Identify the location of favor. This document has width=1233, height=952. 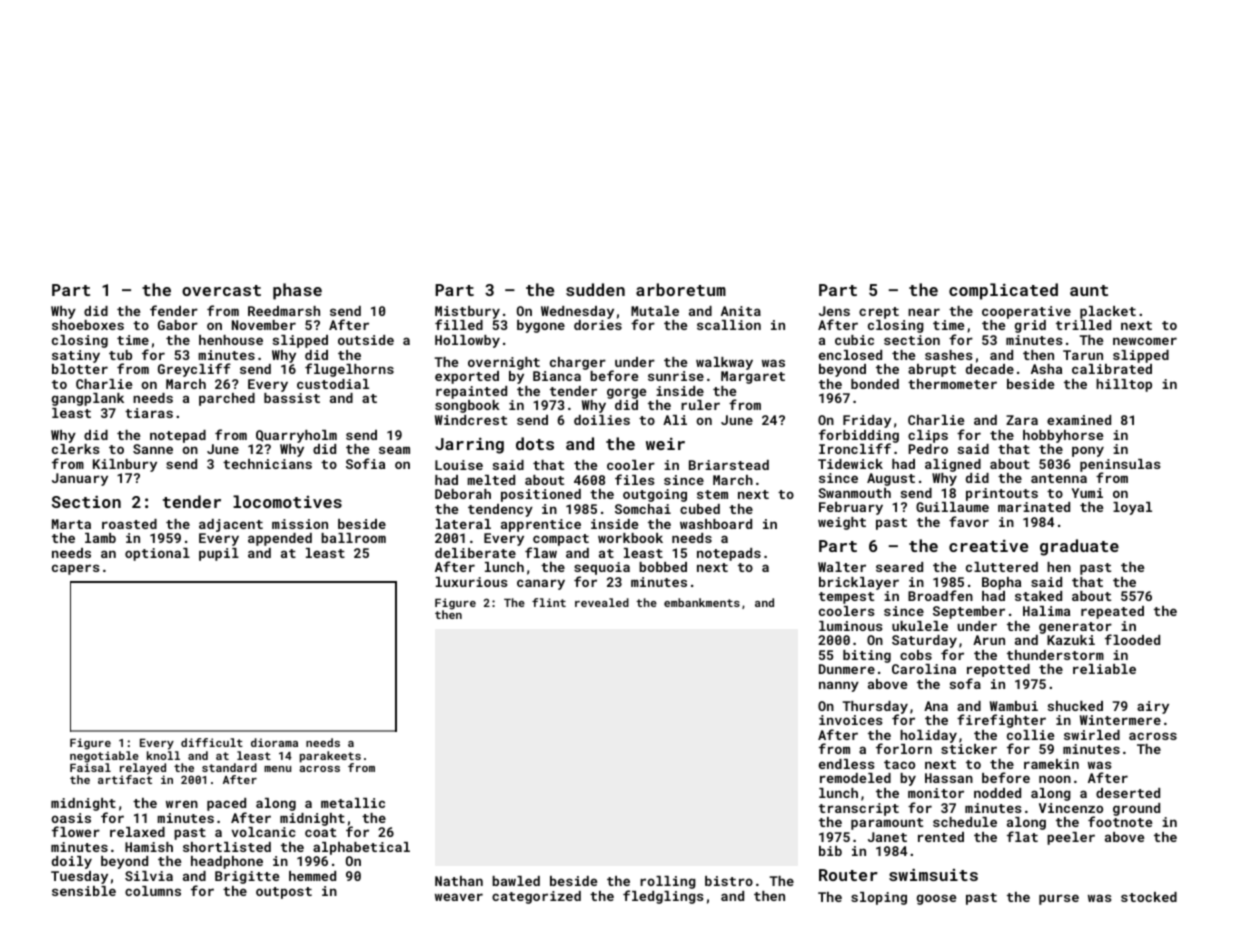
(969, 521).
